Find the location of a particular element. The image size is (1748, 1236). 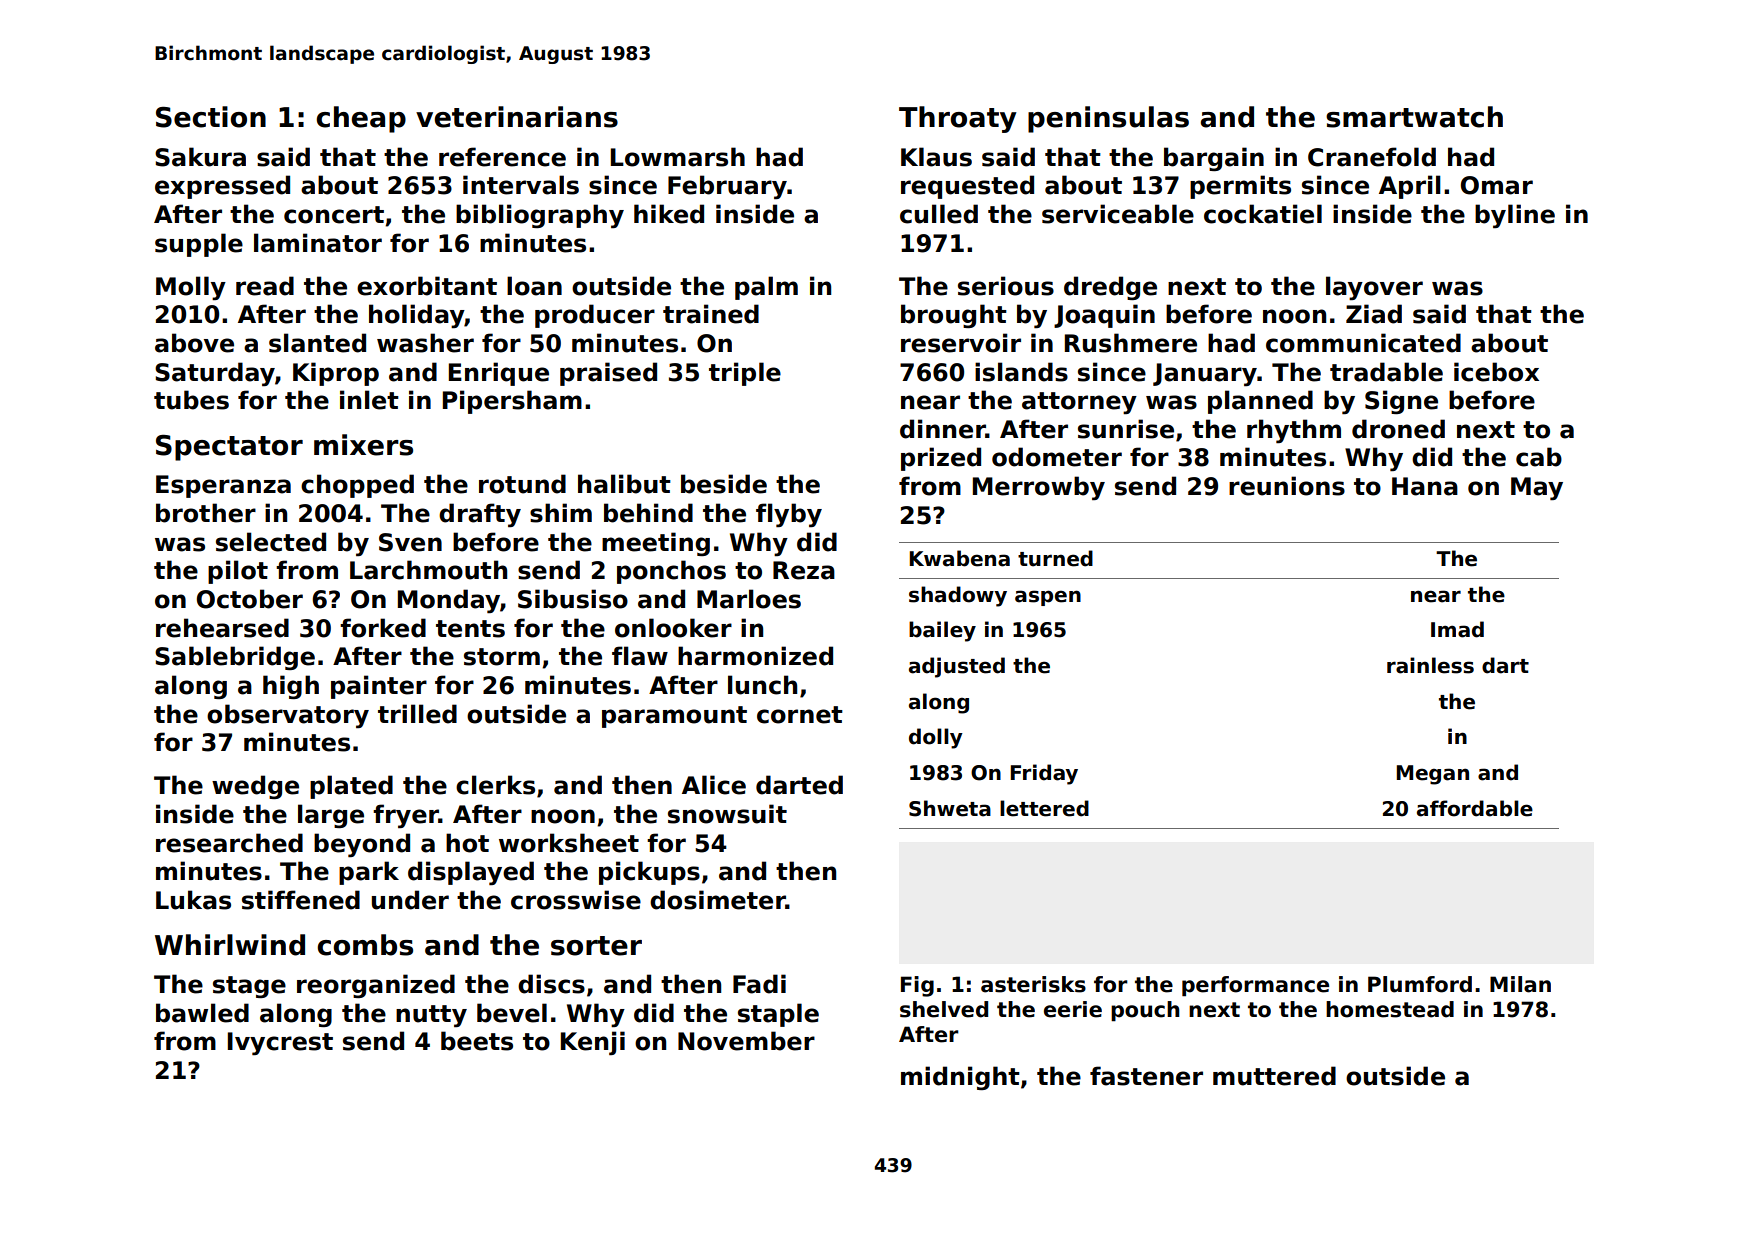

rainless is located at coordinates (1430, 665).
